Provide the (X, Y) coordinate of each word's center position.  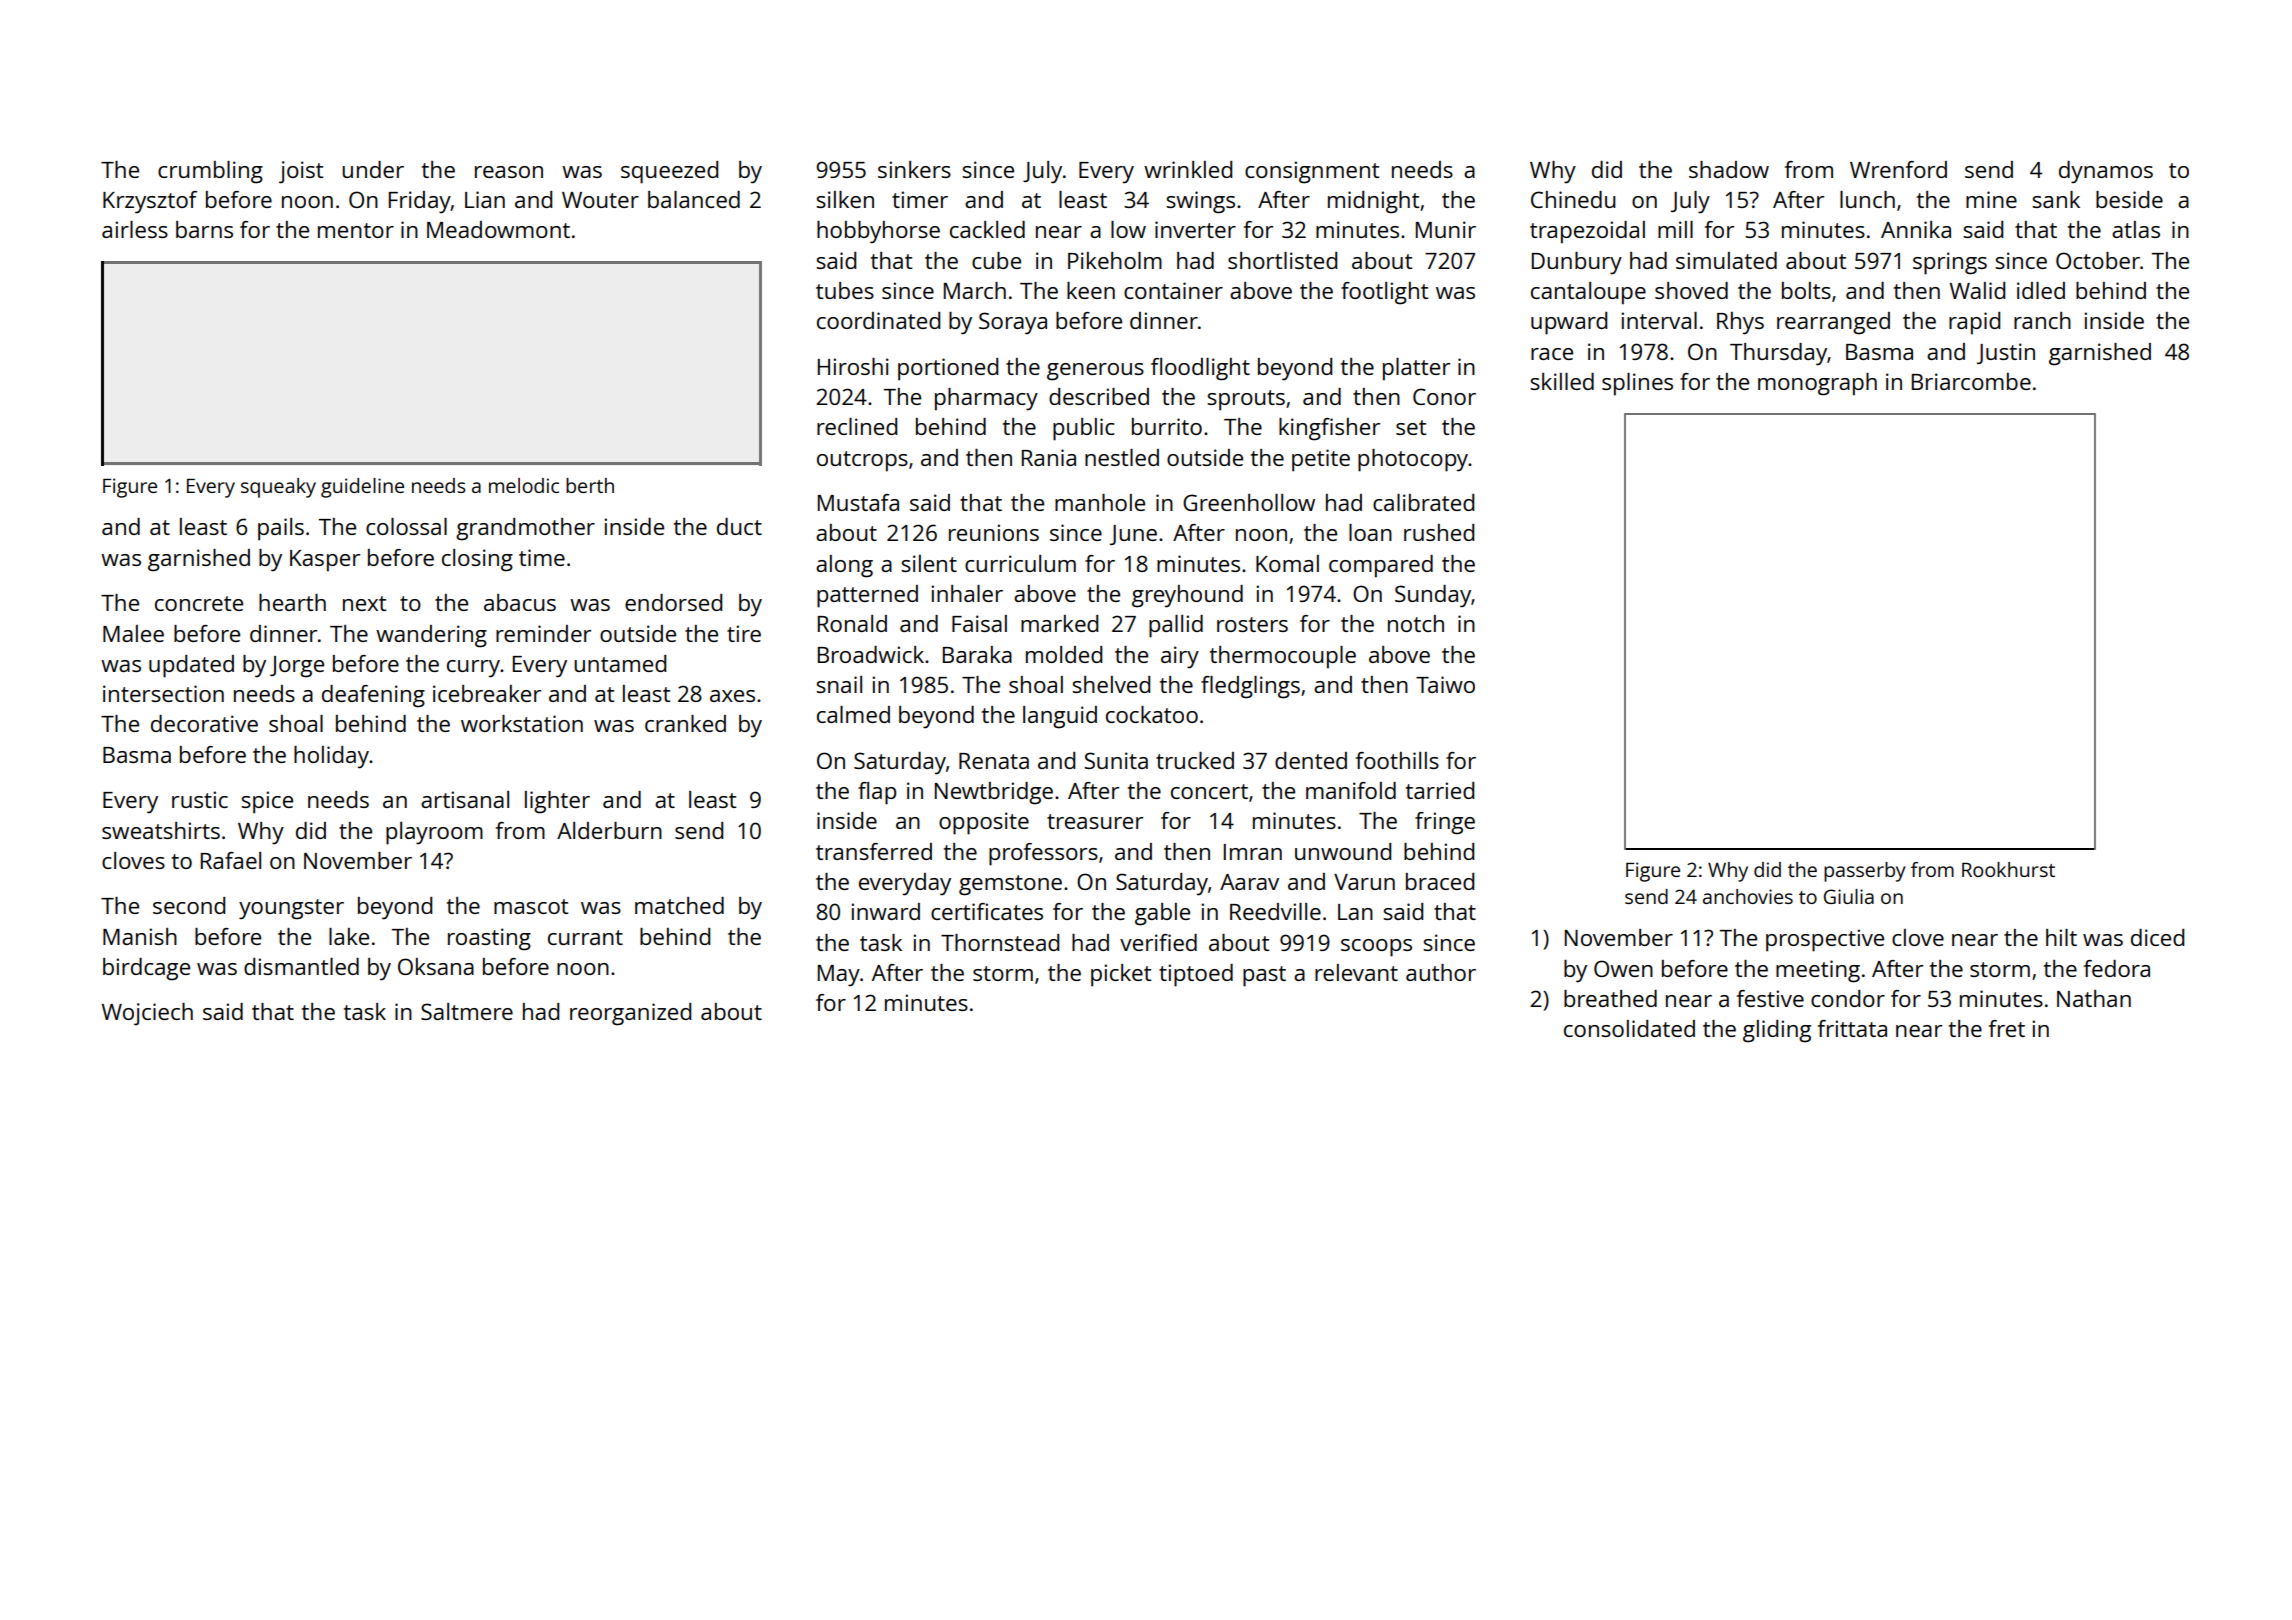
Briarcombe (1971, 381)
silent (929, 563)
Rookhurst (2008, 869)
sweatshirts (161, 830)
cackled (987, 229)
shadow (1729, 169)
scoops (1376, 948)
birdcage (146, 969)
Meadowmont (498, 229)
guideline (362, 488)
